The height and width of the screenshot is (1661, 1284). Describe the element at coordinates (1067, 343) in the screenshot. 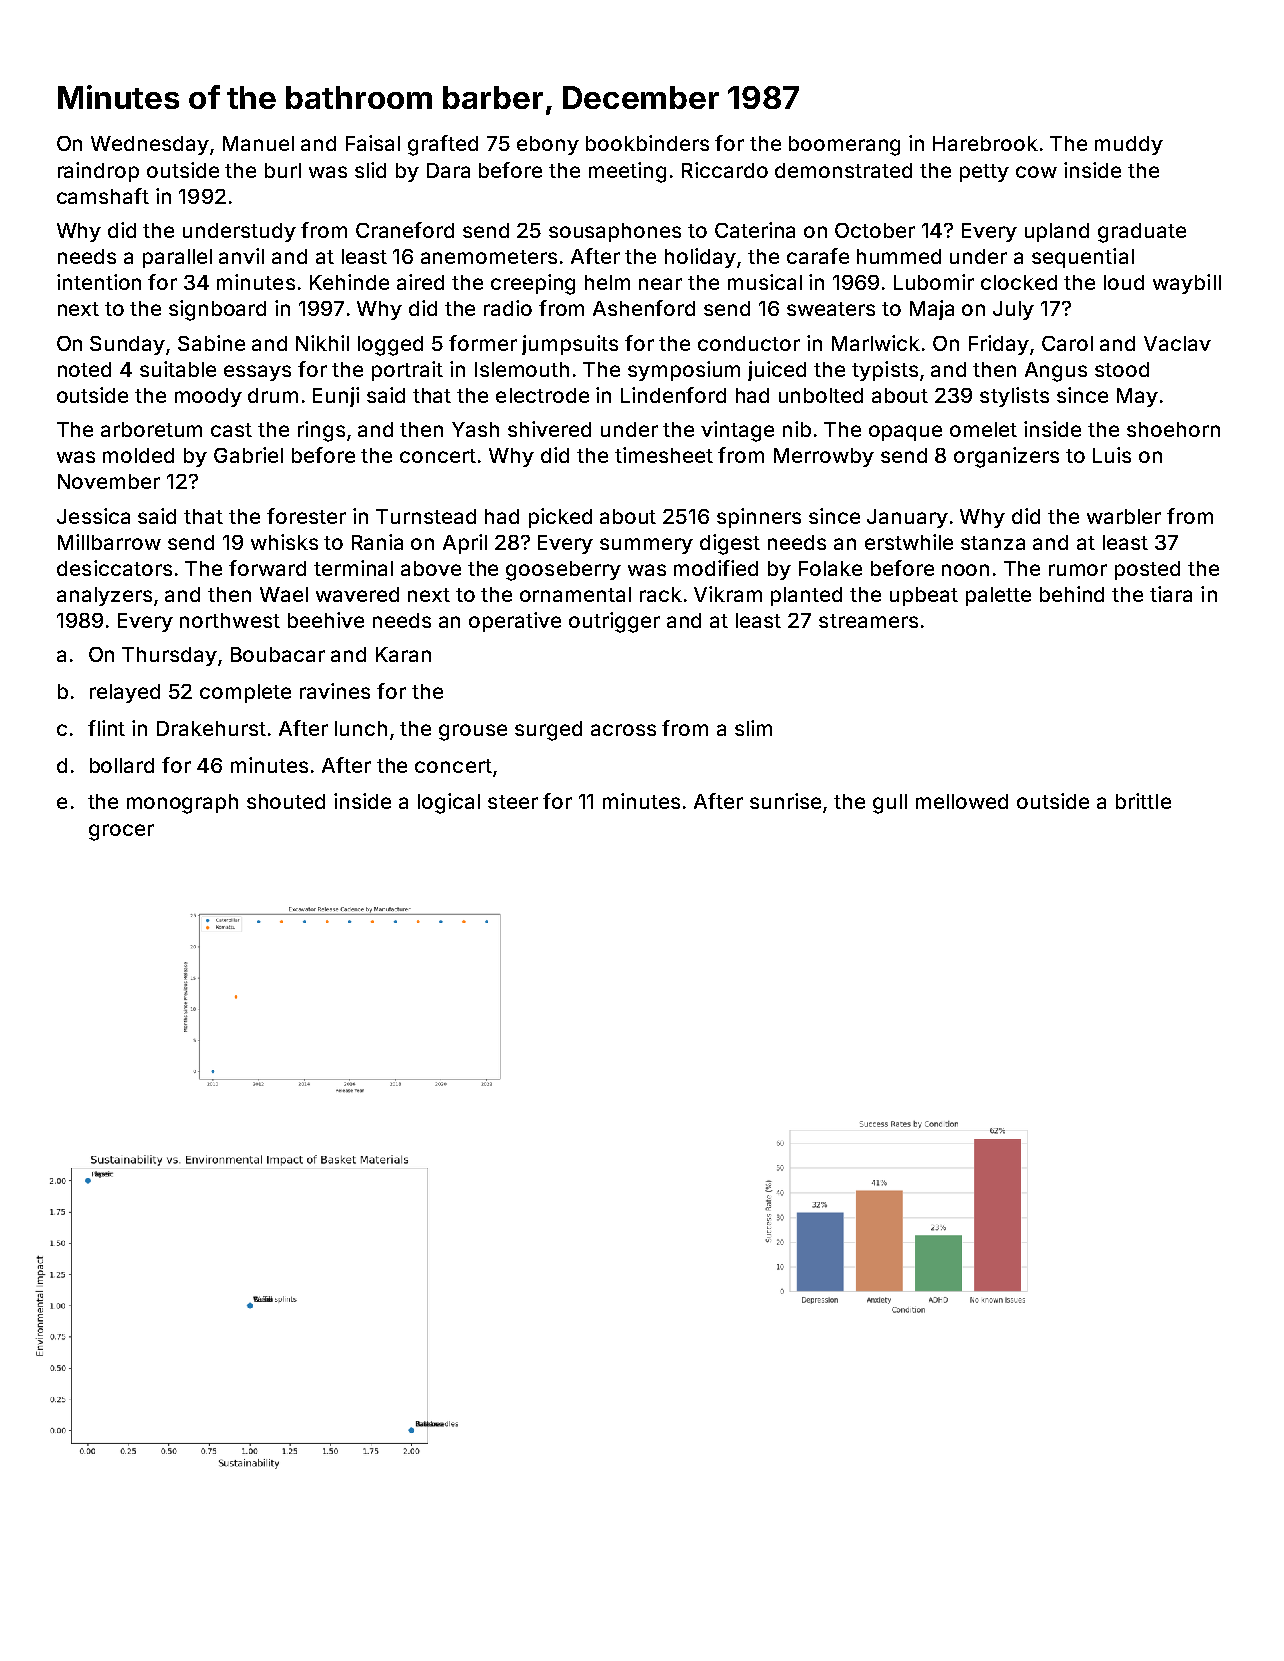

I see `Carol` at that location.
